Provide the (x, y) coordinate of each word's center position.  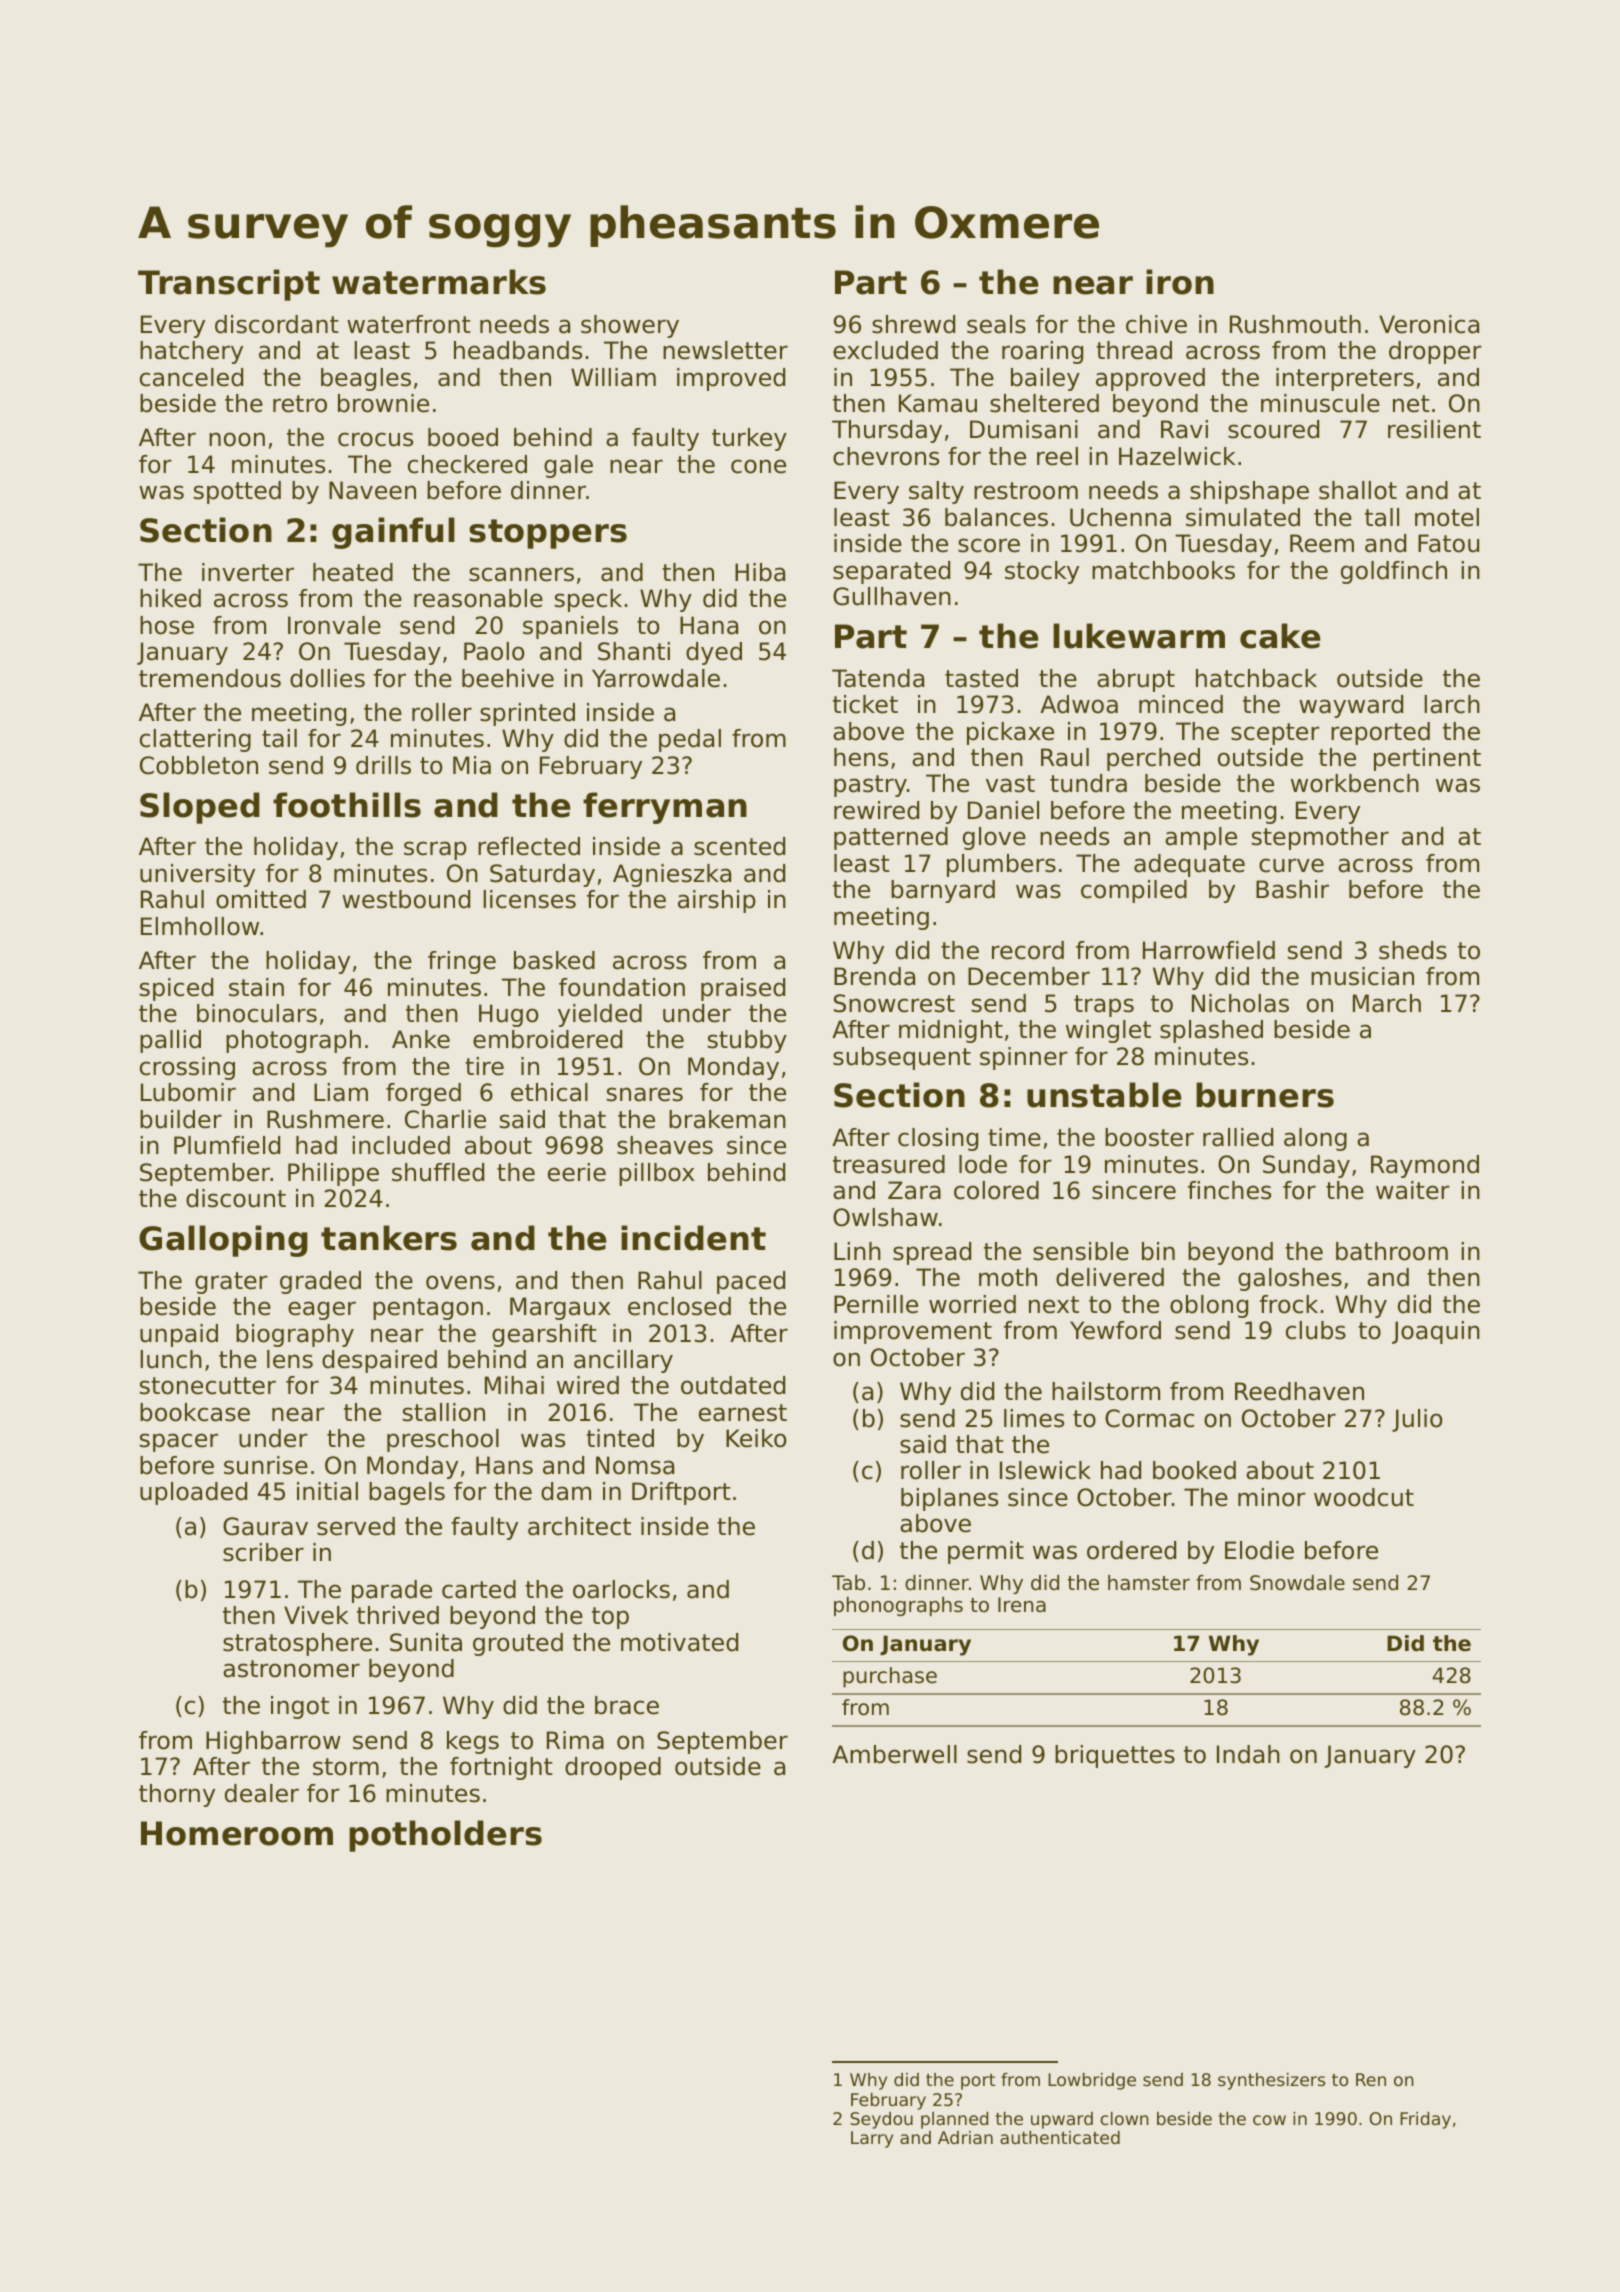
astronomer (291, 1669)
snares (645, 1094)
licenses (529, 899)
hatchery (191, 352)
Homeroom (237, 1833)
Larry (872, 2139)
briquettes (1115, 1756)
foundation (622, 987)
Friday (1425, 2120)
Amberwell (894, 1754)
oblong (1209, 1306)
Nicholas (1240, 1003)
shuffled (438, 1172)
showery (630, 326)
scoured (1273, 429)
